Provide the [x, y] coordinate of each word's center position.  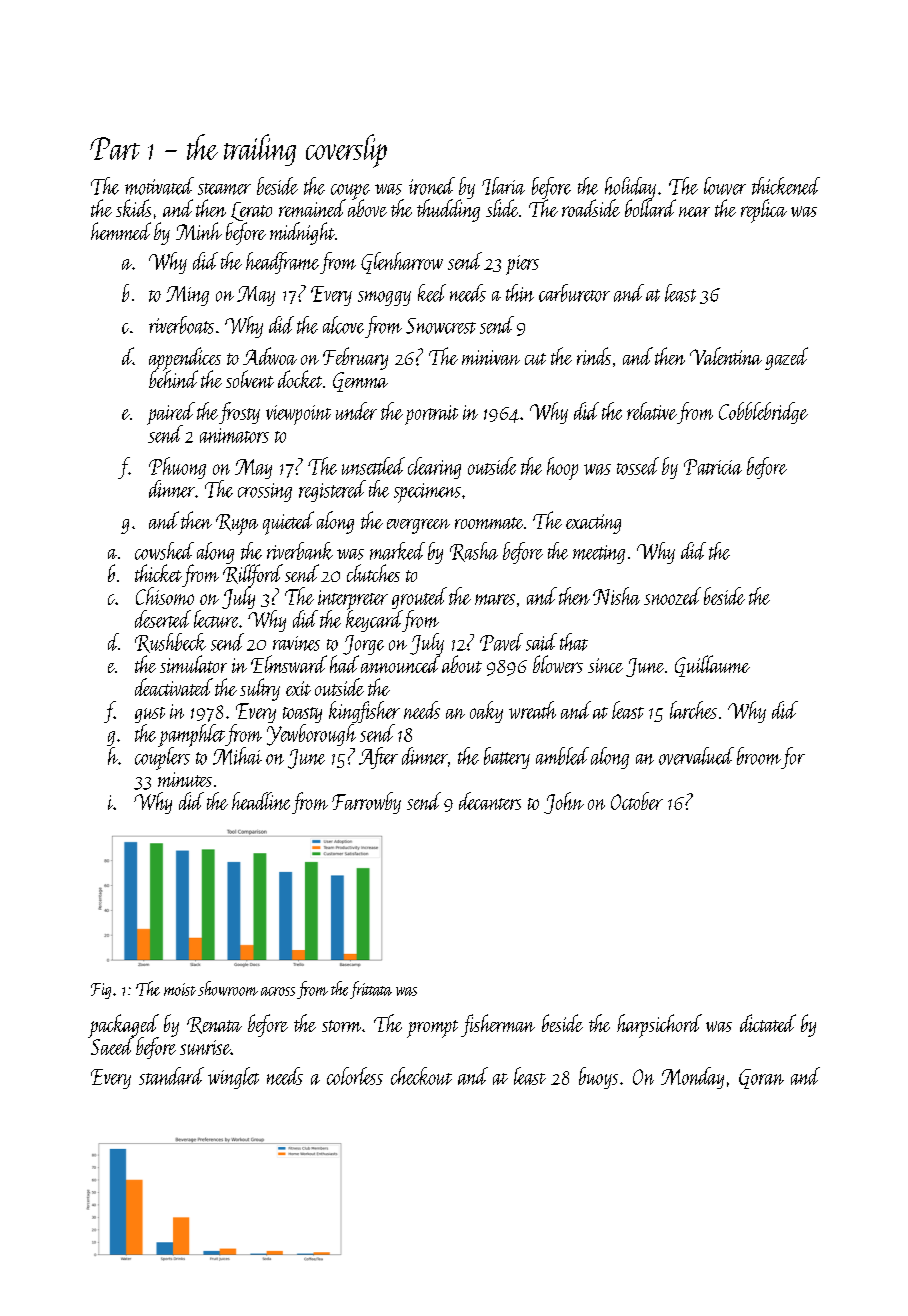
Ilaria [503, 186]
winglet [233, 1078]
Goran [761, 1079]
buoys [598, 1078]
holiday [630, 188]
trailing [260, 150]
